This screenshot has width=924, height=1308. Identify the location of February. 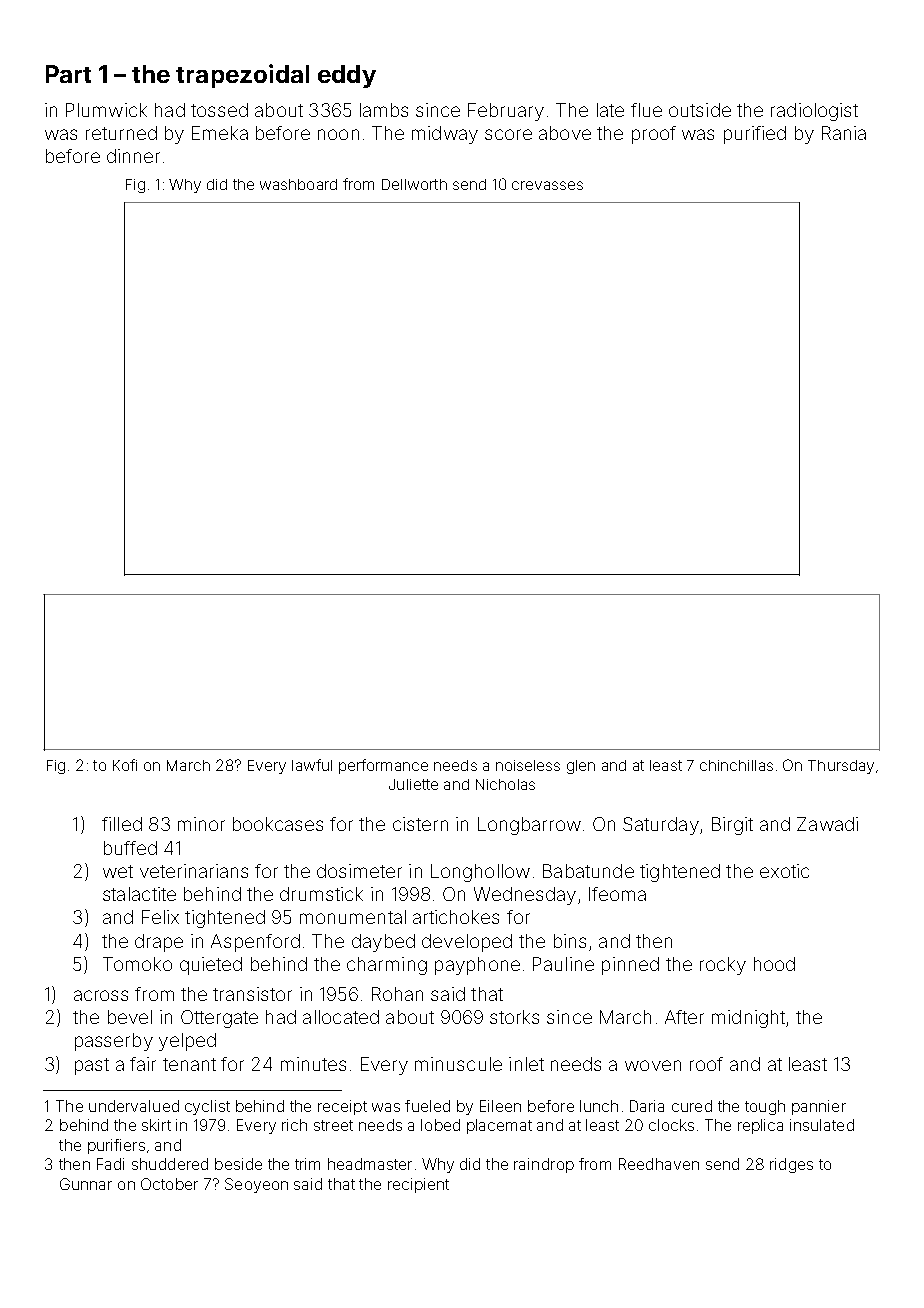
(506, 112).
